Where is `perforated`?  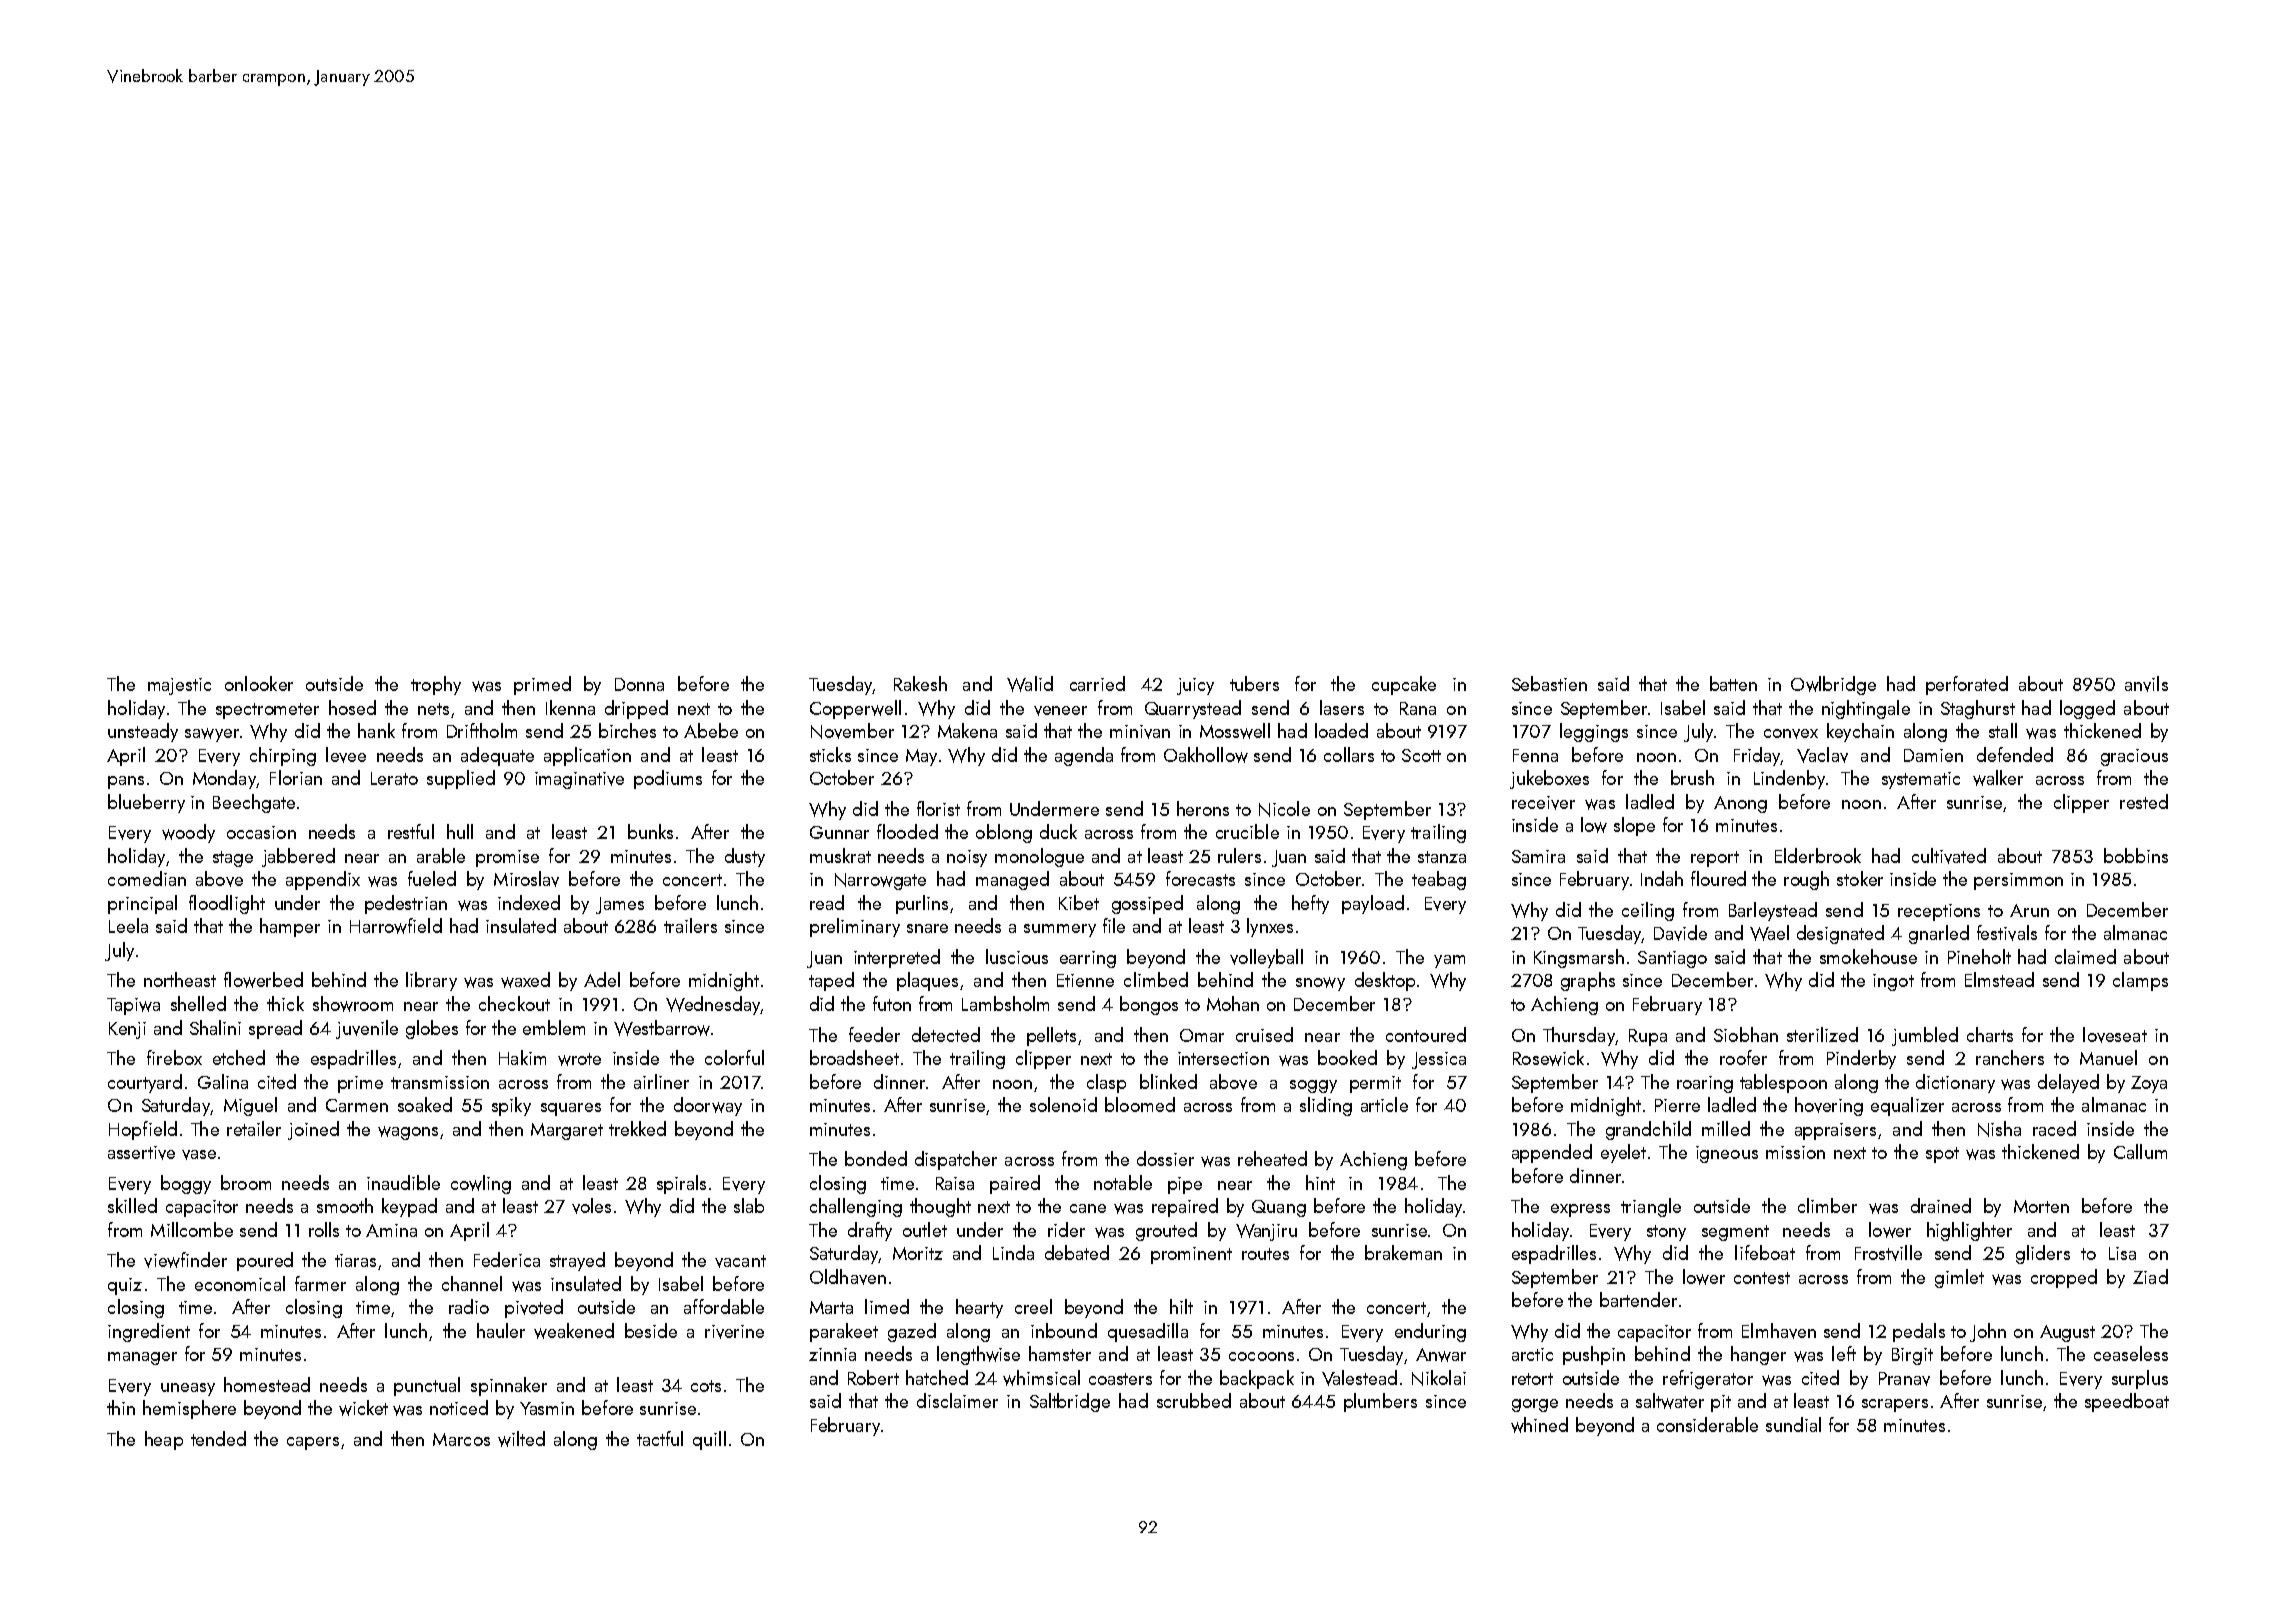 perforated is located at coordinates (1967, 685).
